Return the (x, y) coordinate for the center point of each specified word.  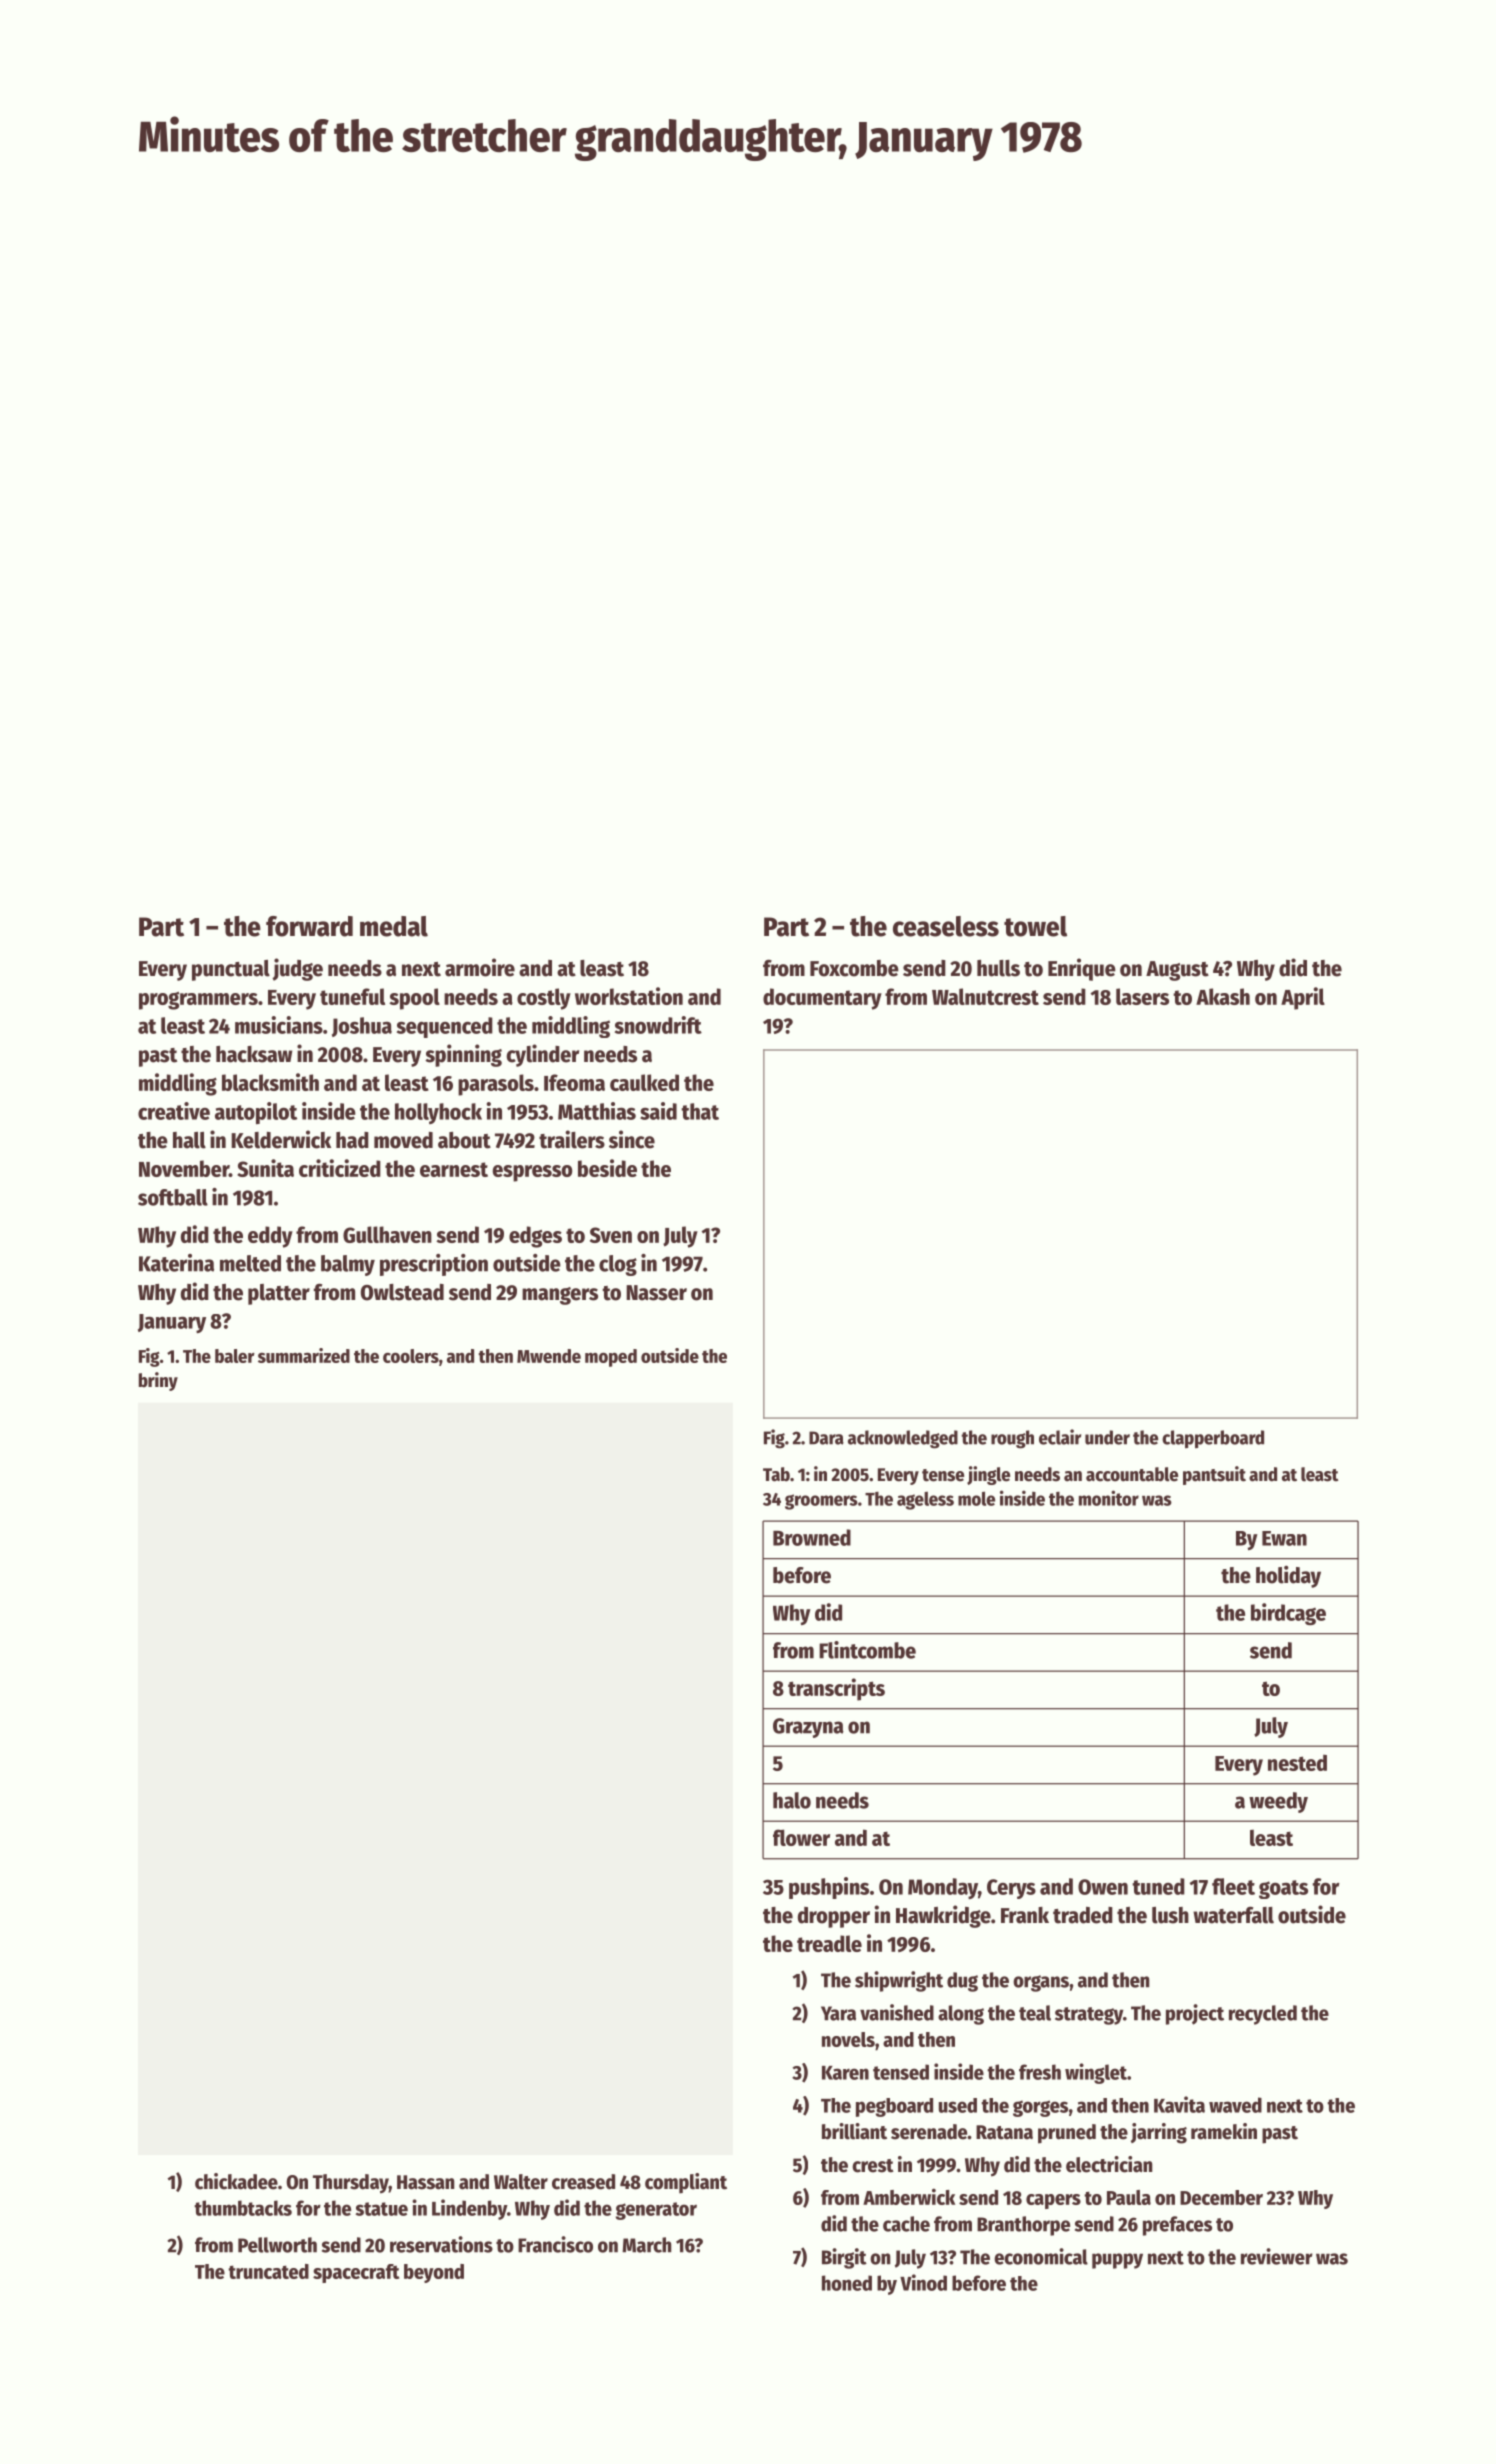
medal (394, 926)
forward (309, 926)
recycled (1263, 2015)
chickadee (236, 2181)
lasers (1142, 996)
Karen (845, 2073)
